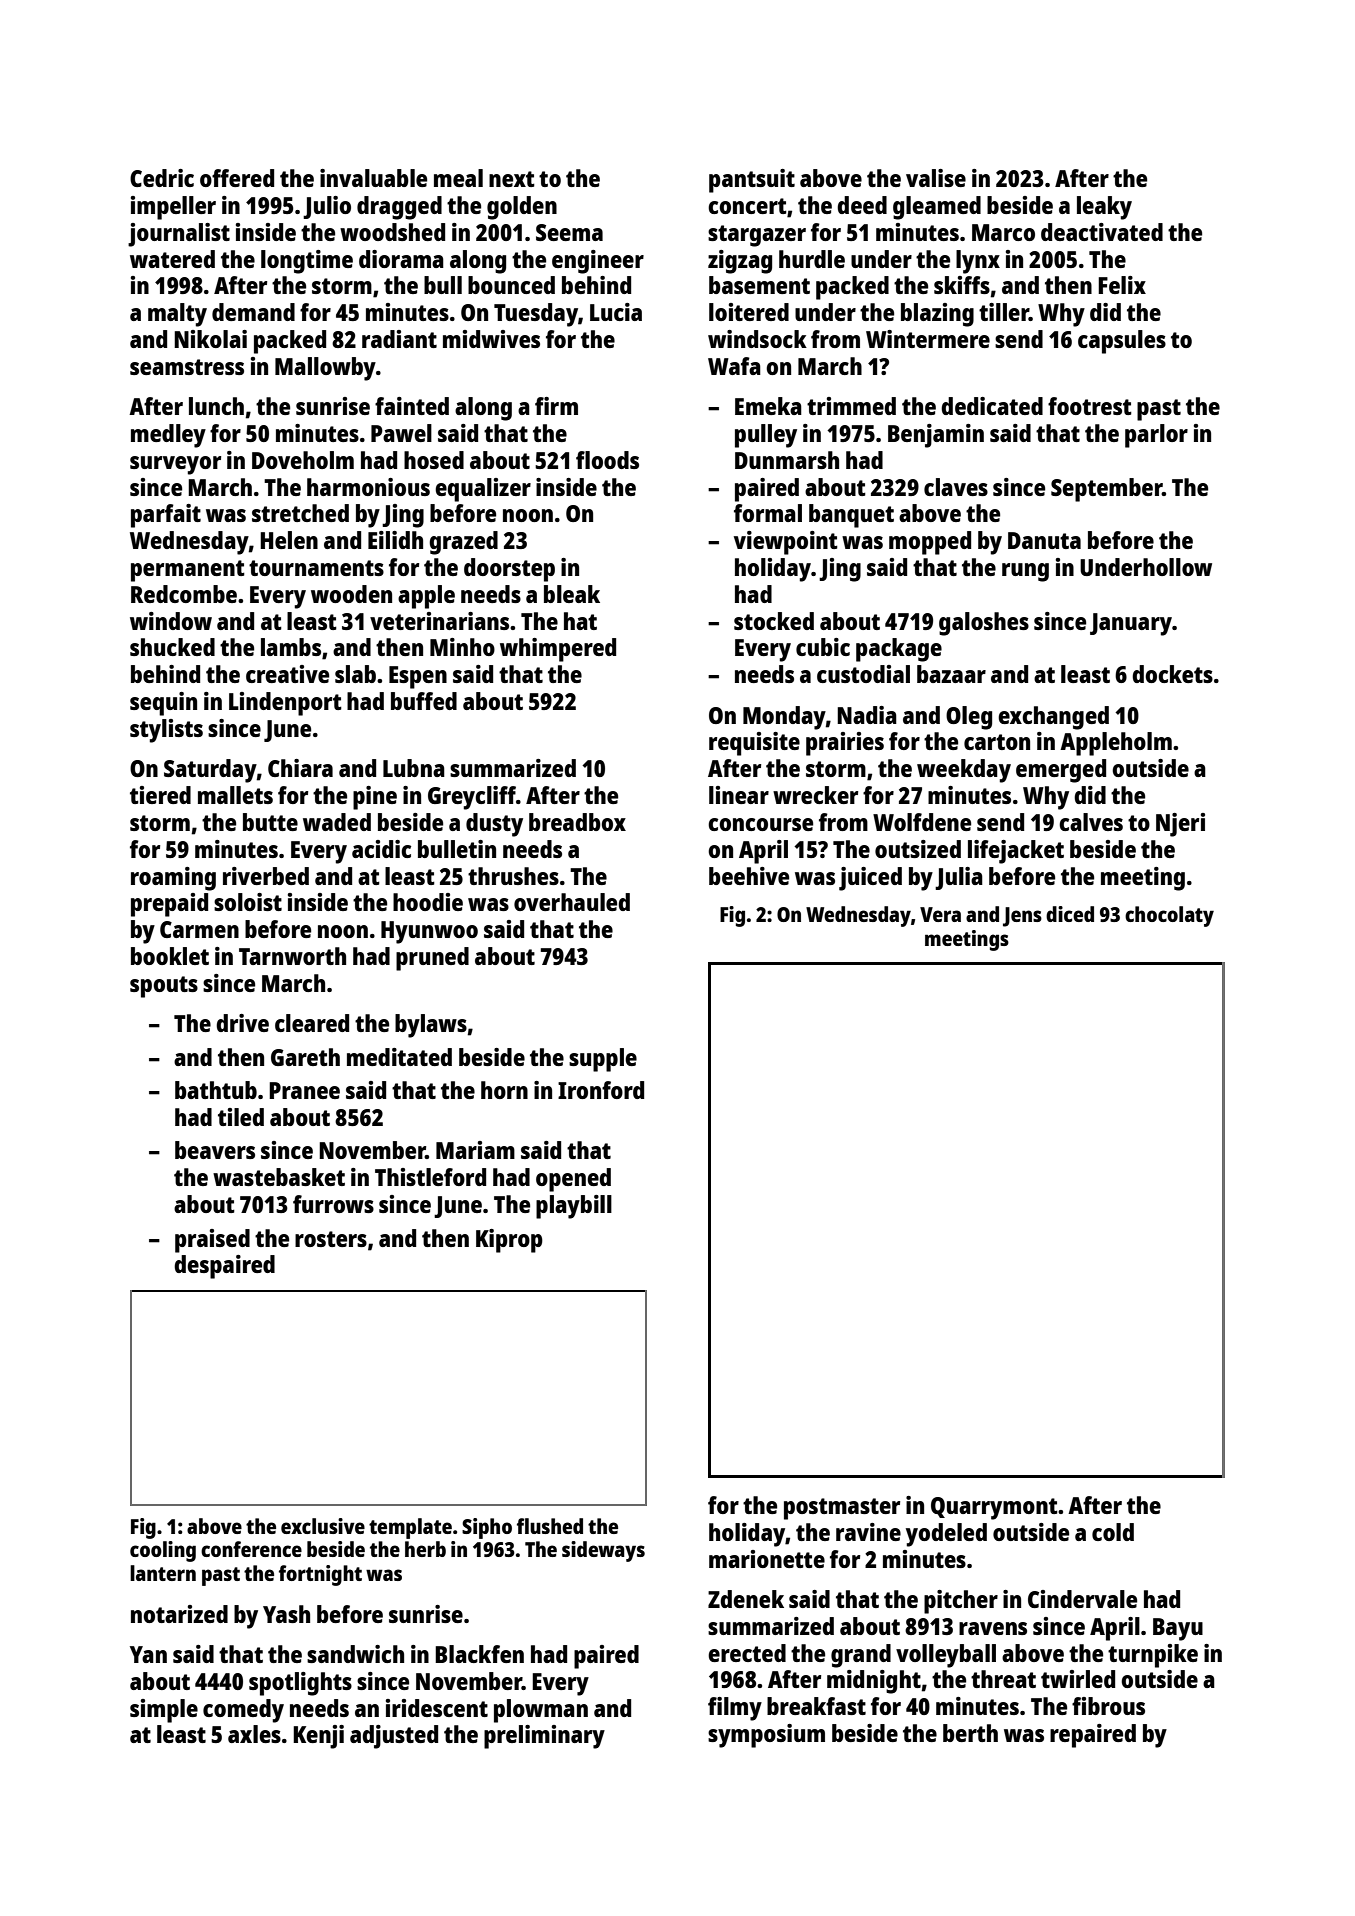 The image size is (1355, 1916). I want to click on chocolaty, so click(1169, 916).
